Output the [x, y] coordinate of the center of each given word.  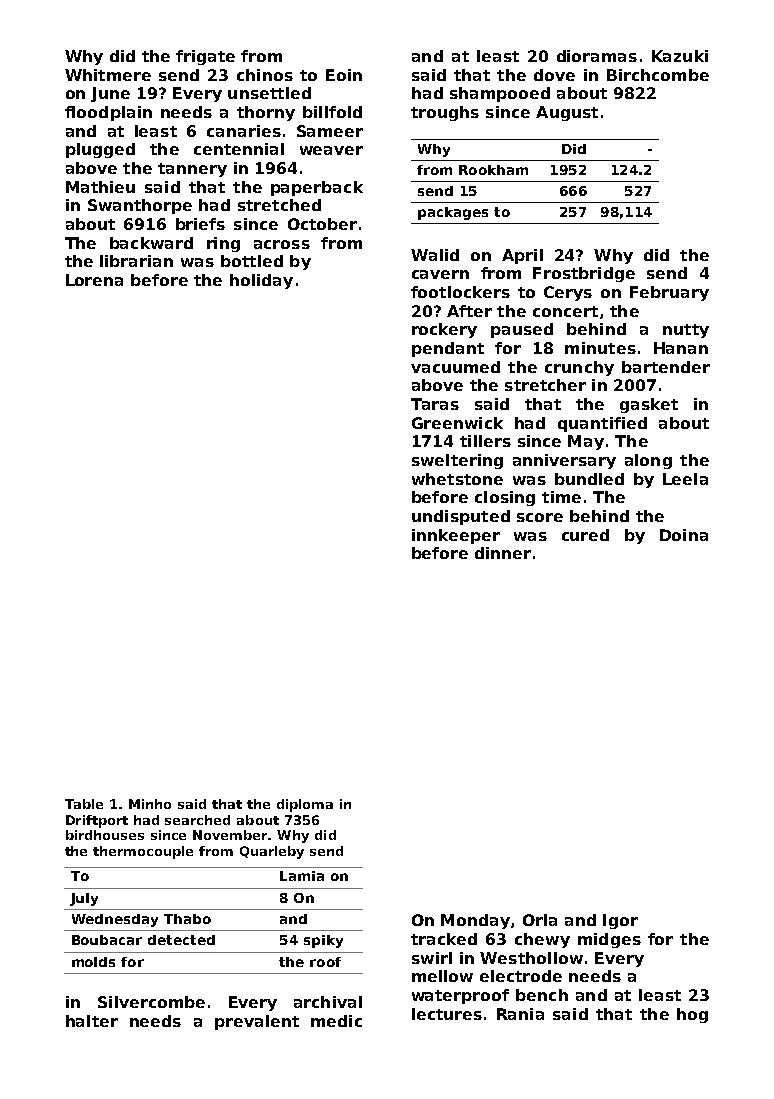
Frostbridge [584, 274]
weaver [331, 150]
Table [84, 804]
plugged [100, 150]
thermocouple [143, 852]
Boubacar [107, 940]
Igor [620, 921]
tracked [444, 939]
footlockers [460, 292]
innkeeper [456, 536]
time [561, 497]
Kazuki [680, 56]
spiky [323, 941]
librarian [136, 261]
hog [692, 1015]
